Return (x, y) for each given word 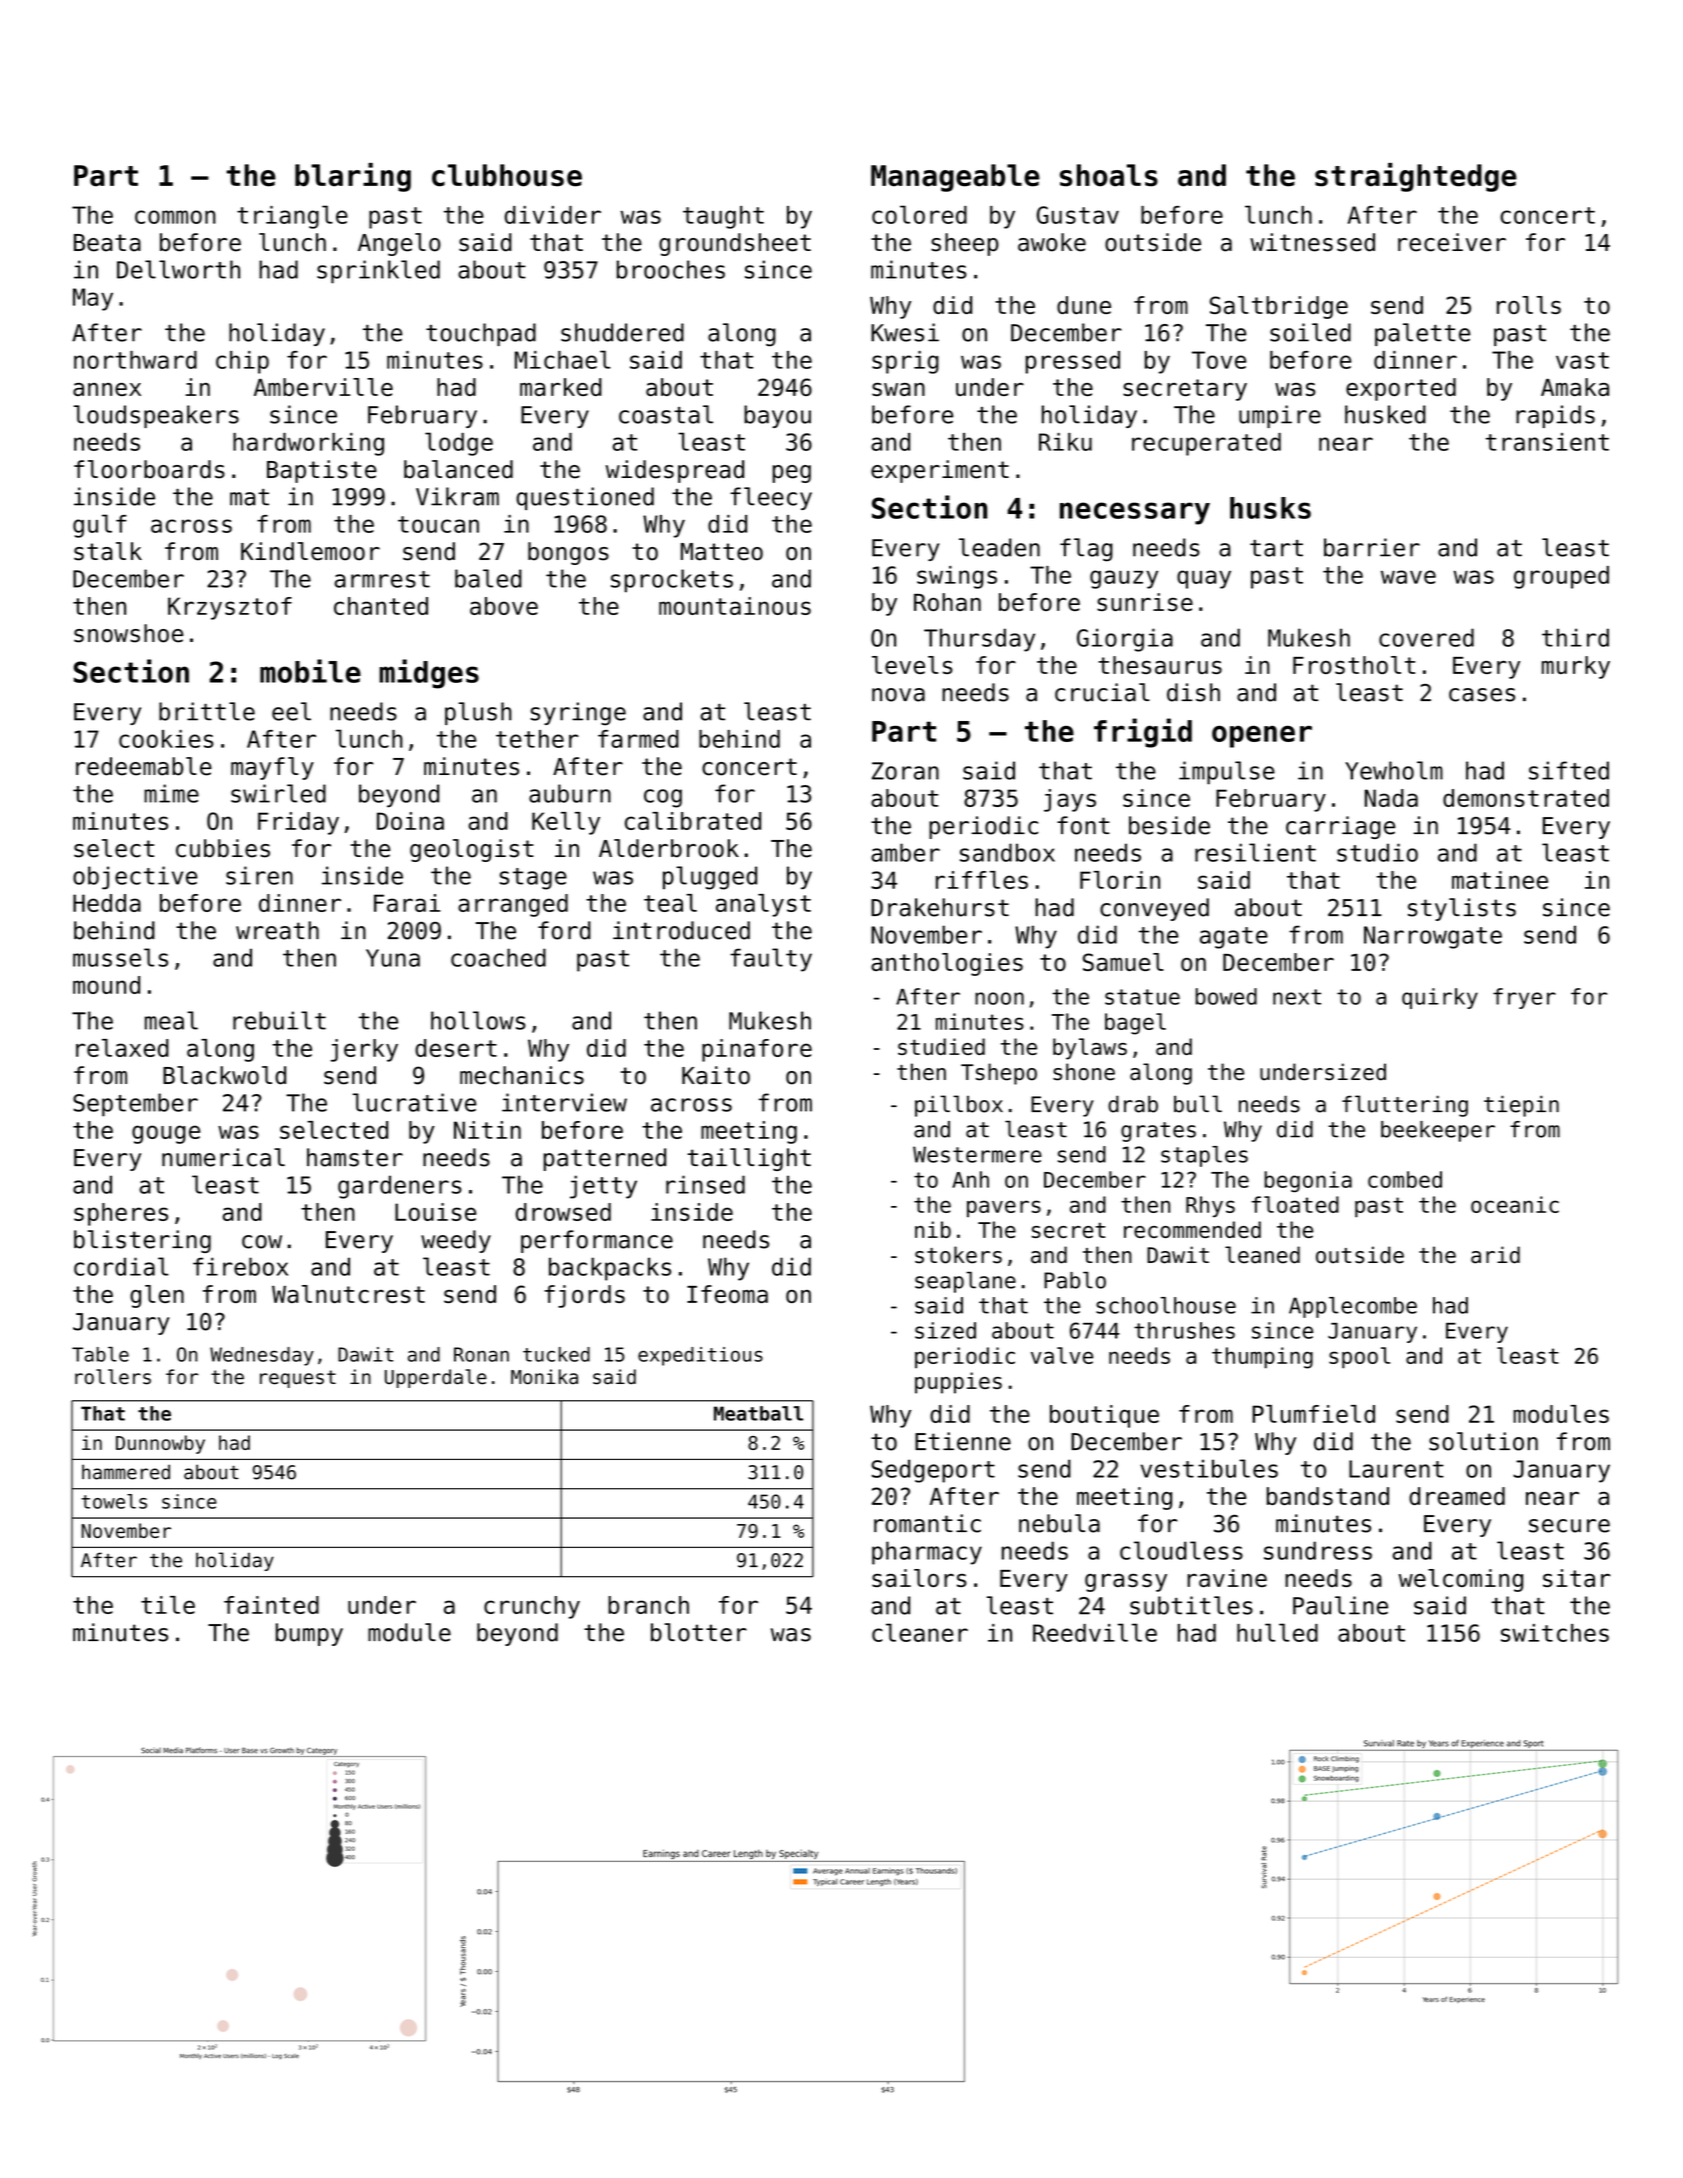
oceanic (1515, 1204)
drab (1133, 1104)
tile (168, 1605)
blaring (353, 177)
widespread (675, 471)
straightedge (1416, 177)
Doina (410, 821)
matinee (1500, 880)
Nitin (487, 1130)
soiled (1310, 332)
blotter (699, 1632)
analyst (763, 905)
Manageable (955, 178)
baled (488, 578)
